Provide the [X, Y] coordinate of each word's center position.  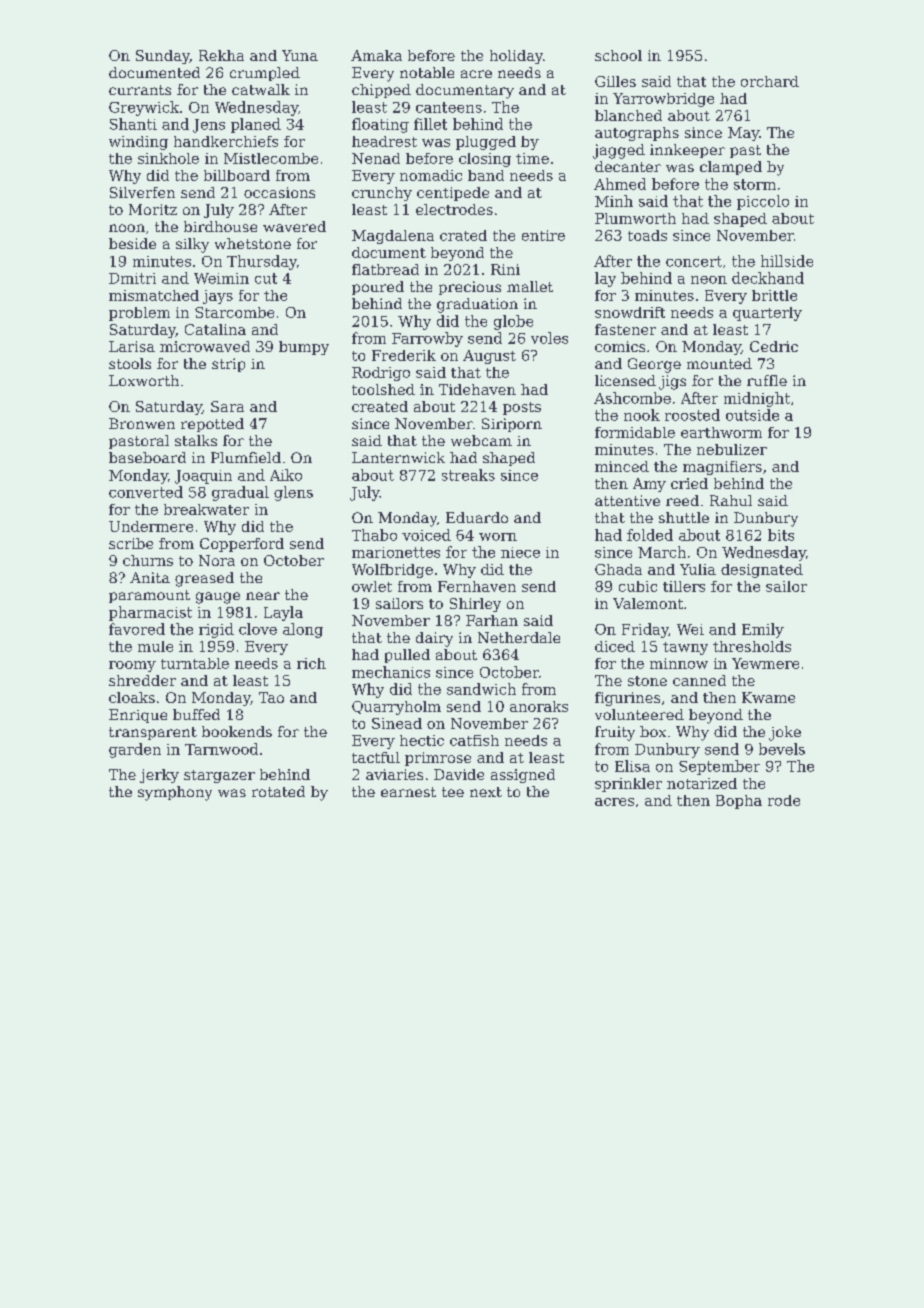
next [486, 792]
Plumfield [246, 457]
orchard [770, 81]
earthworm [721, 432]
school [618, 55]
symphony [175, 793]
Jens [209, 126]
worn [498, 537]
